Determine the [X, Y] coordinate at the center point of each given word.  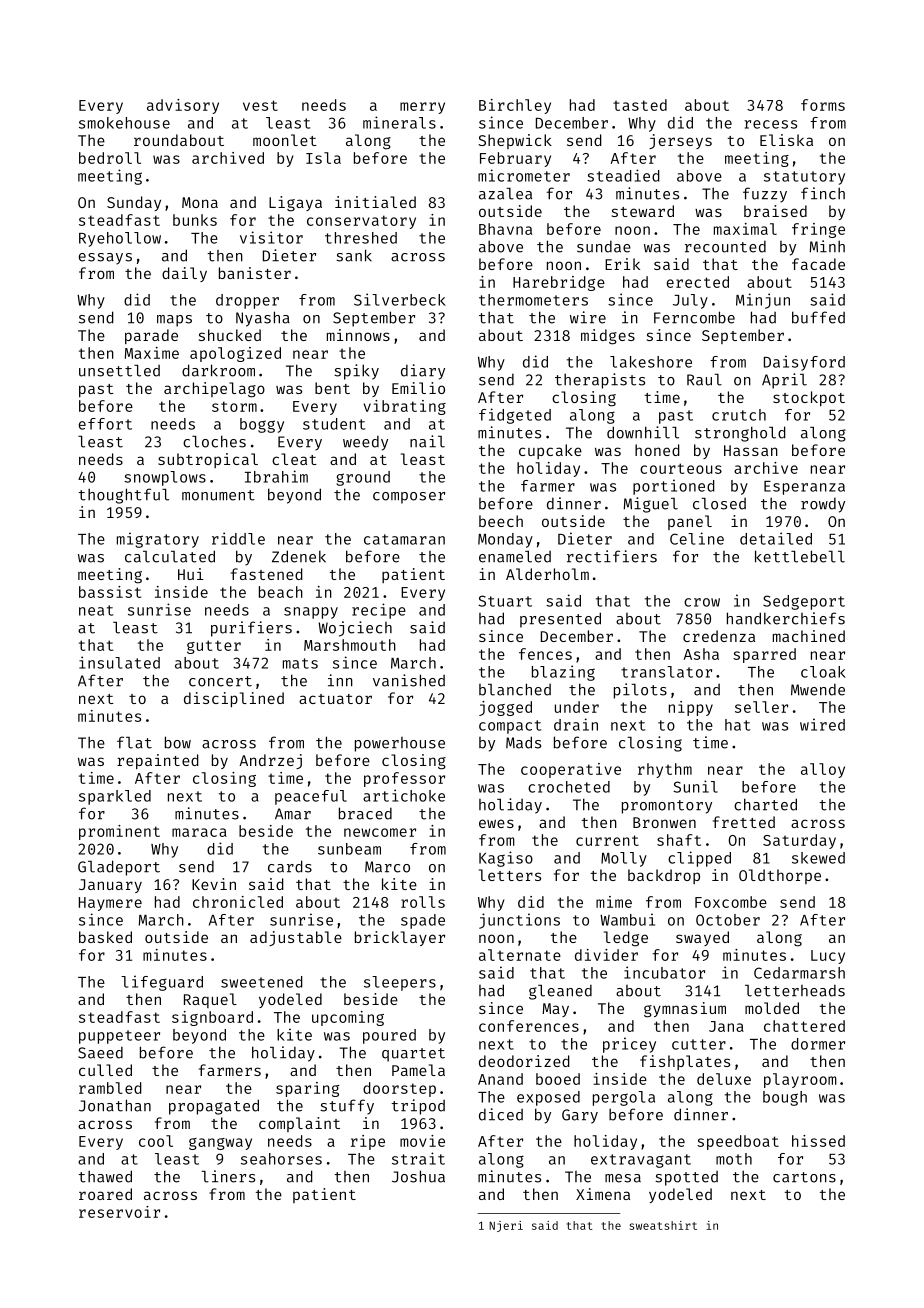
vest [260, 105]
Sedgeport [804, 602]
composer [409, 498]
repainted [158, 761]
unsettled [119, 371]
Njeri [506, 1226]
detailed [776, 538]
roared [105, 1194]
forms [823, 105]
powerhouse [400, 744]
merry [422, 108]
